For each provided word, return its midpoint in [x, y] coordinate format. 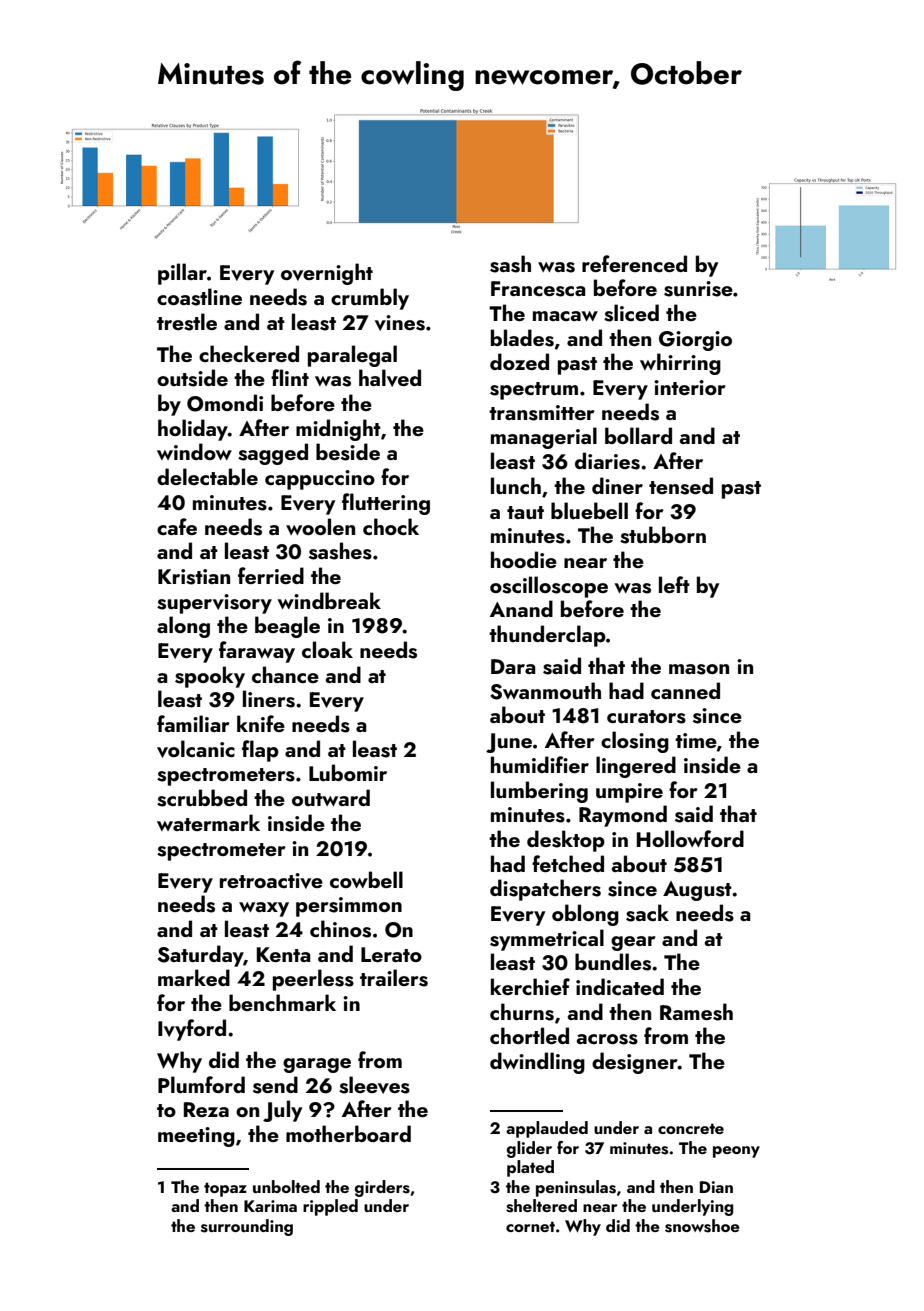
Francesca [538, 289]
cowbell [366, 879]
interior [690, 387]
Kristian [194, 577]
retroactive [271, 881]
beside [348, 452]
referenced [634, 263]
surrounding [247, 1227]
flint [290, 377]
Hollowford [690, 838]
